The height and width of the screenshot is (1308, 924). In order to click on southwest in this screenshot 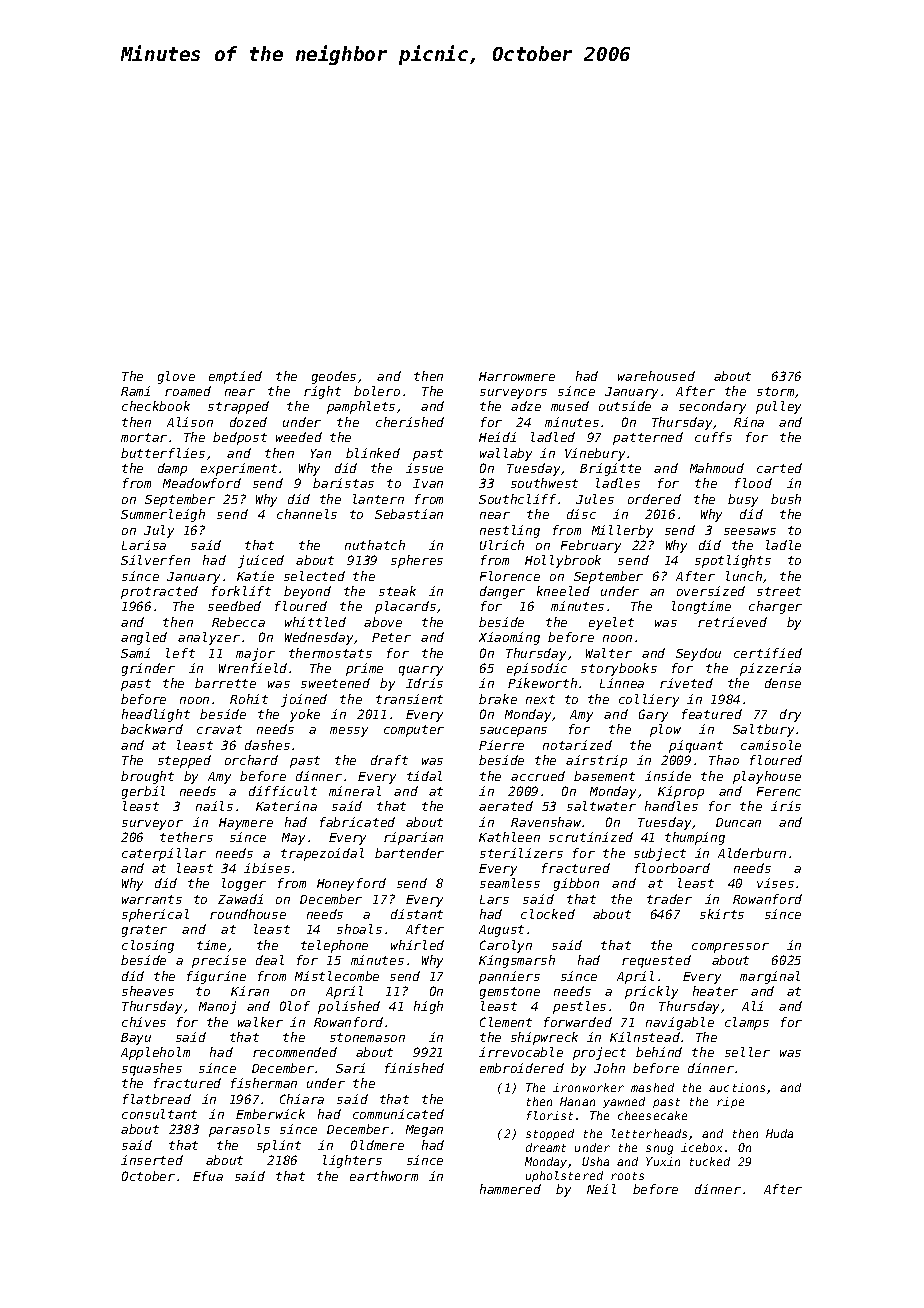, I will do `click(544, 483)`.
